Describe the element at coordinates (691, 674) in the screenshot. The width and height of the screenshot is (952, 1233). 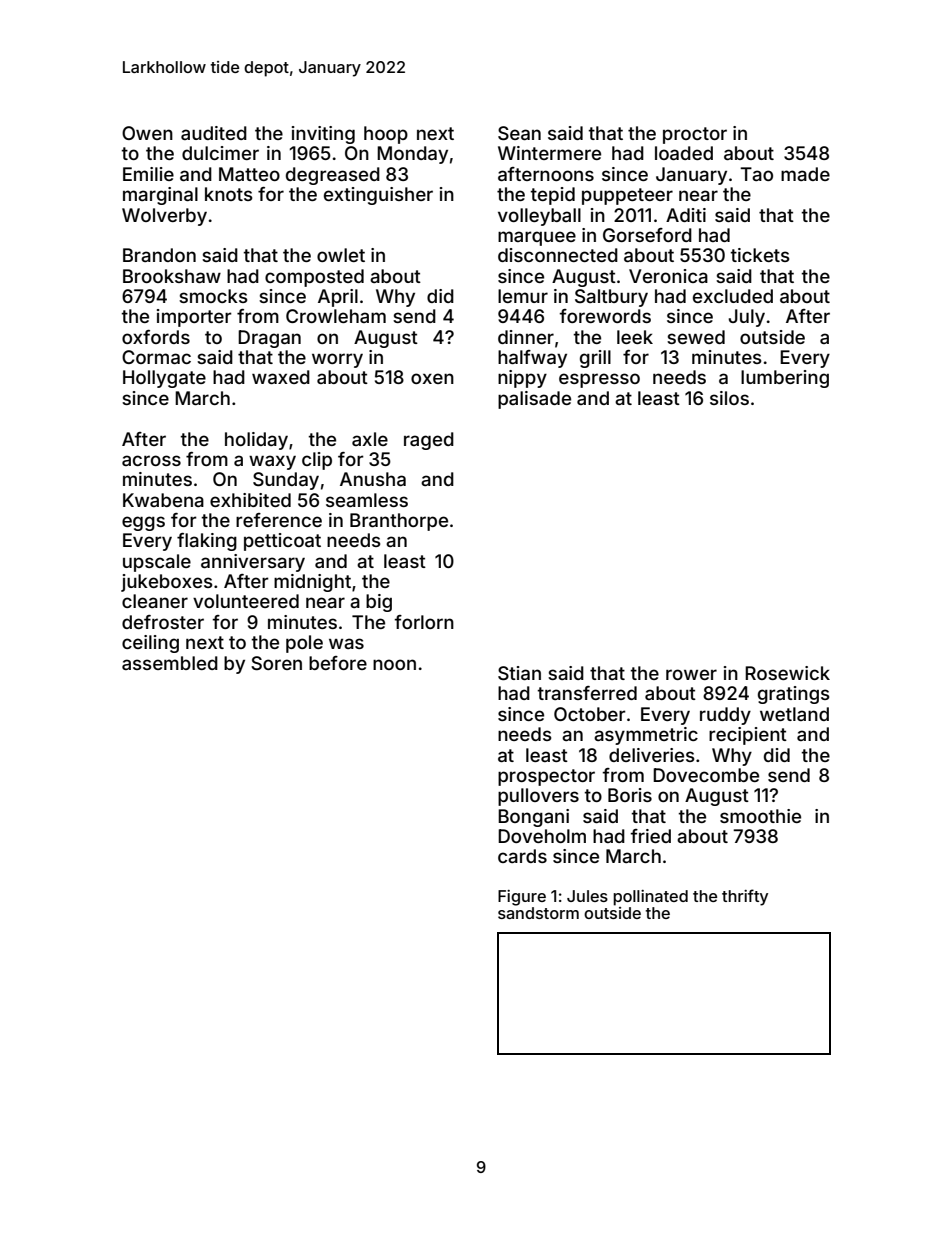
I see `rower` at that location.
